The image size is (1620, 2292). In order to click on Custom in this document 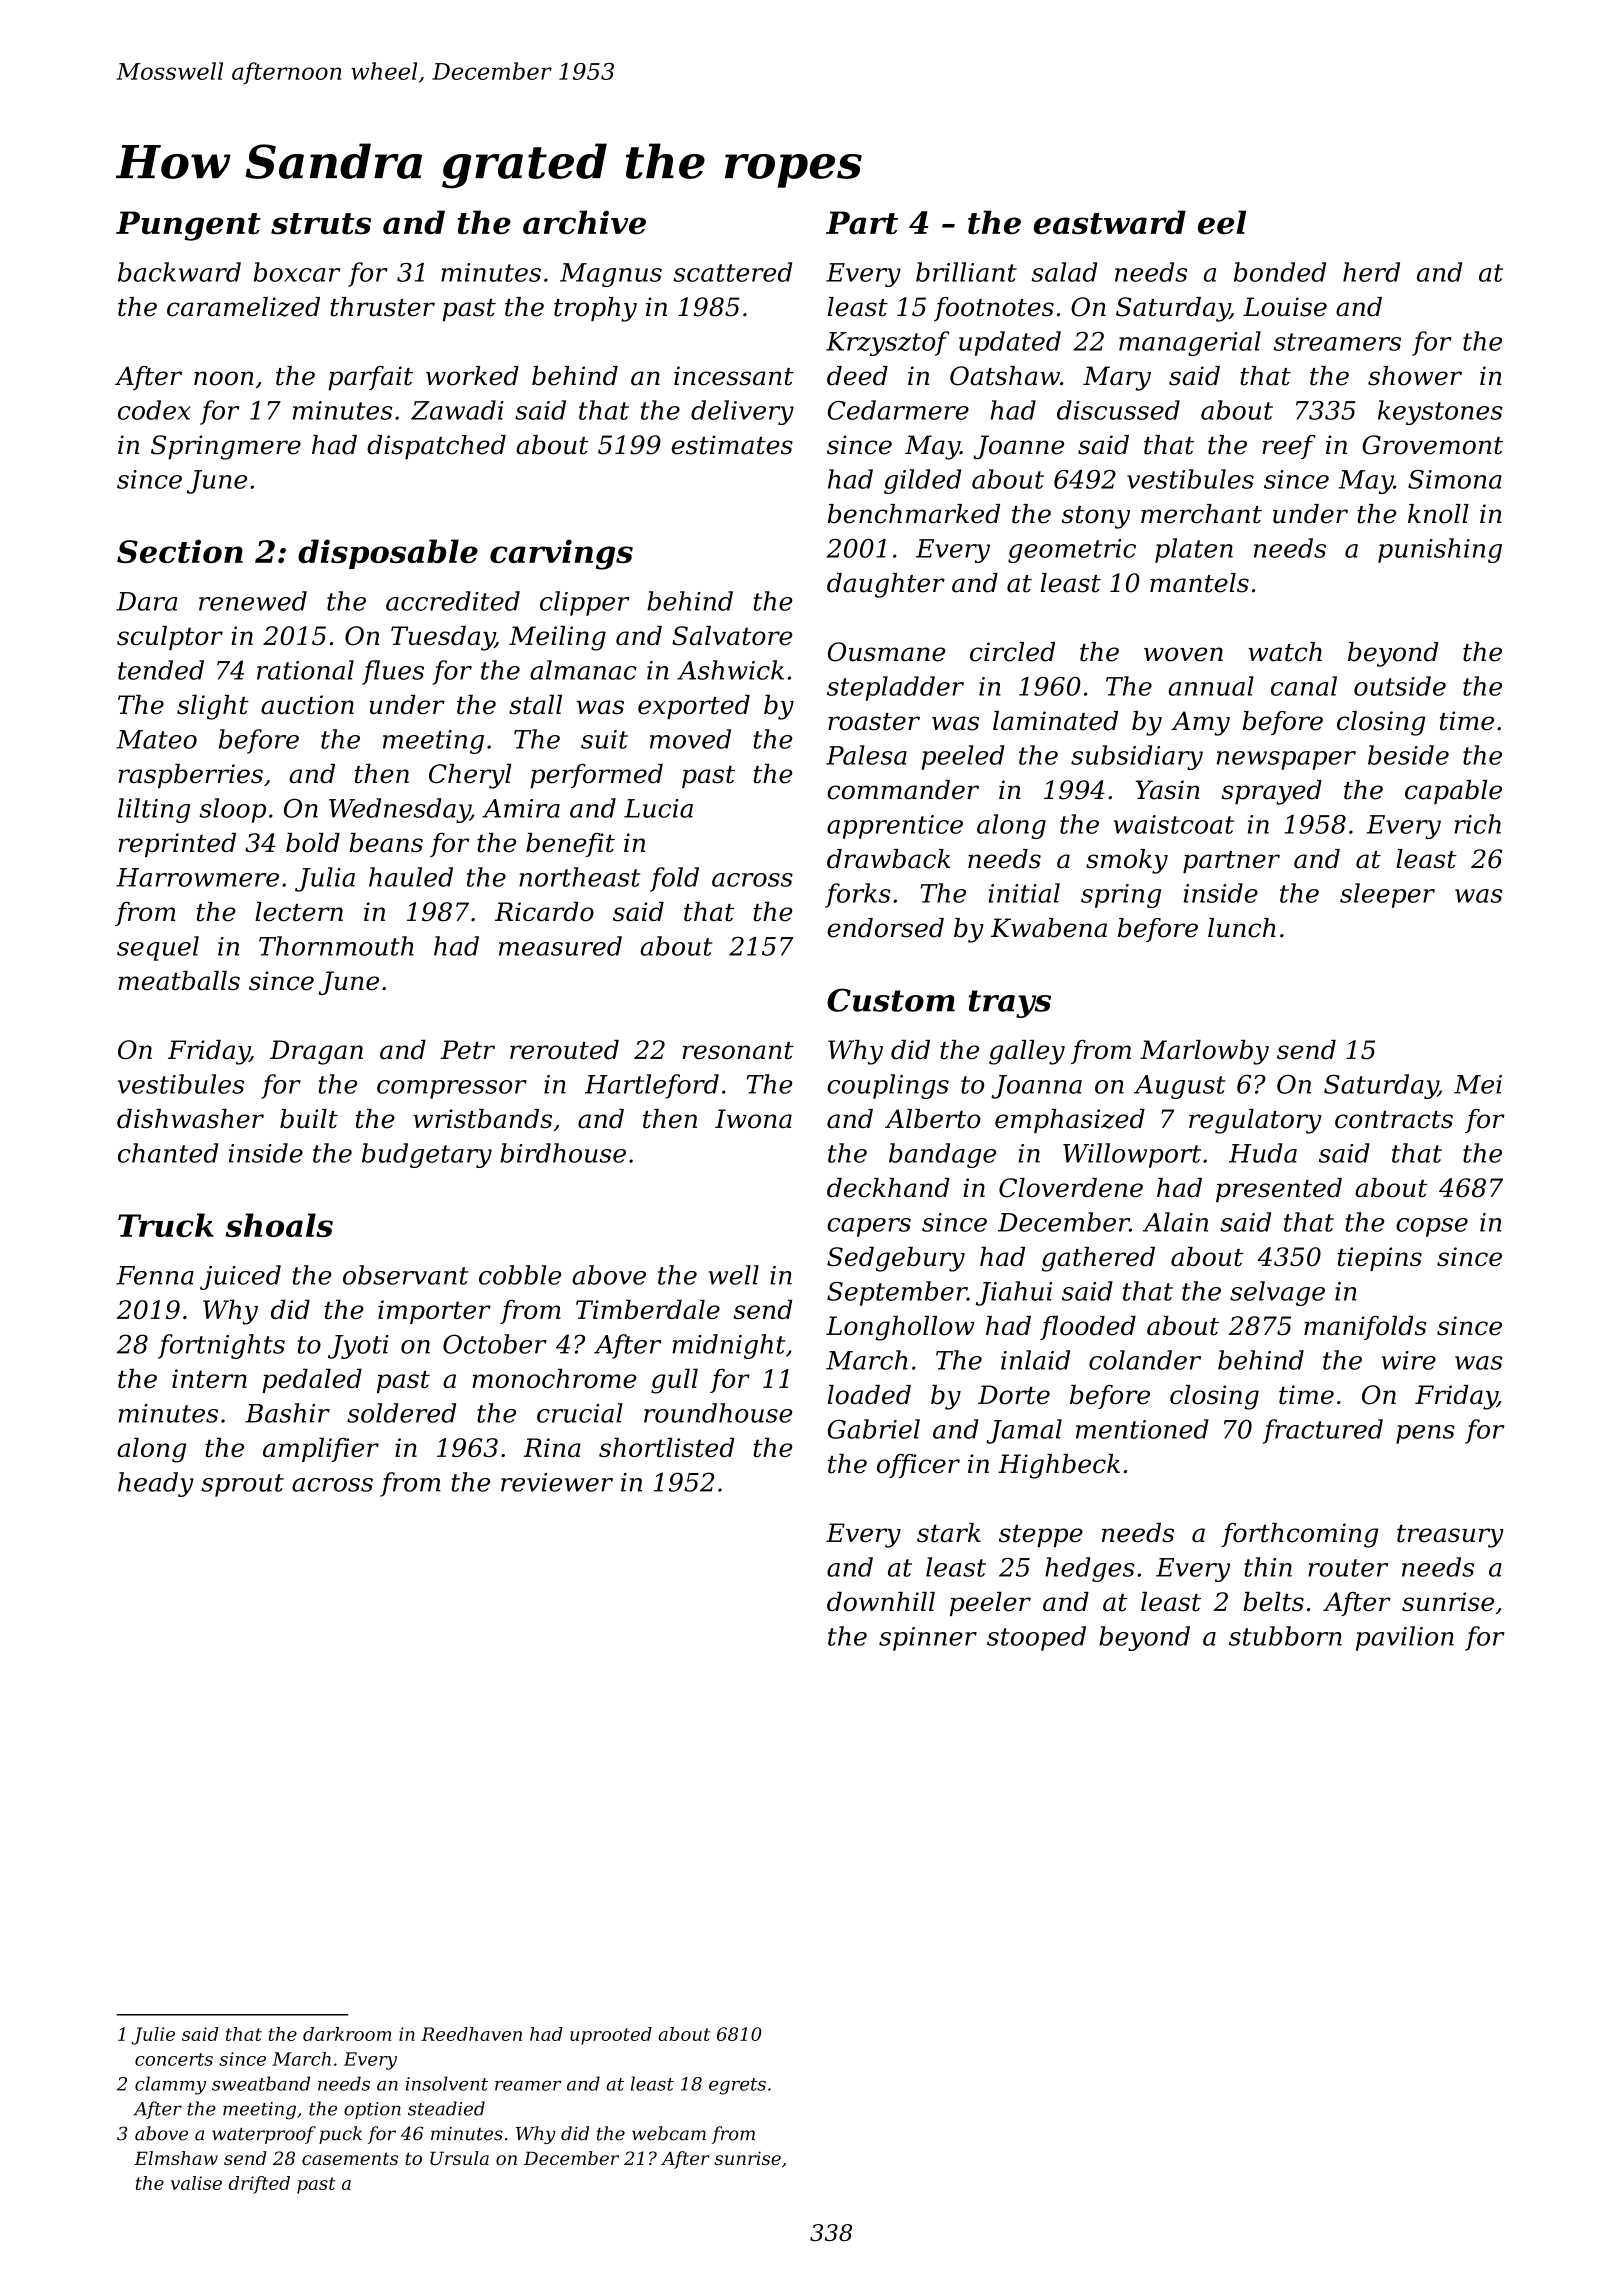, I will do `click(891, 1000)`.
